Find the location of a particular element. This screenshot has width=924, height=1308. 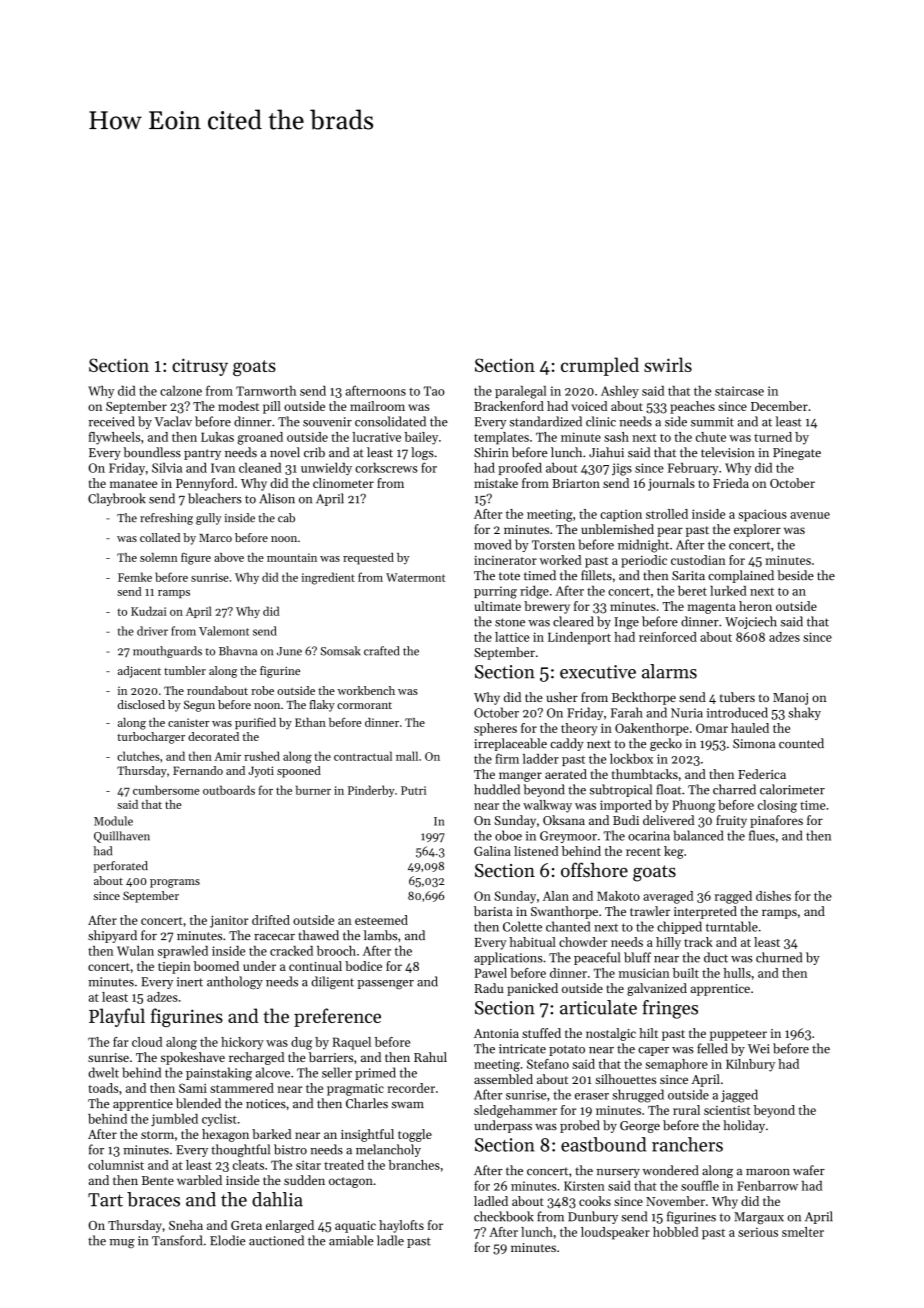

Tart is located at coordinates (105, 1200).
